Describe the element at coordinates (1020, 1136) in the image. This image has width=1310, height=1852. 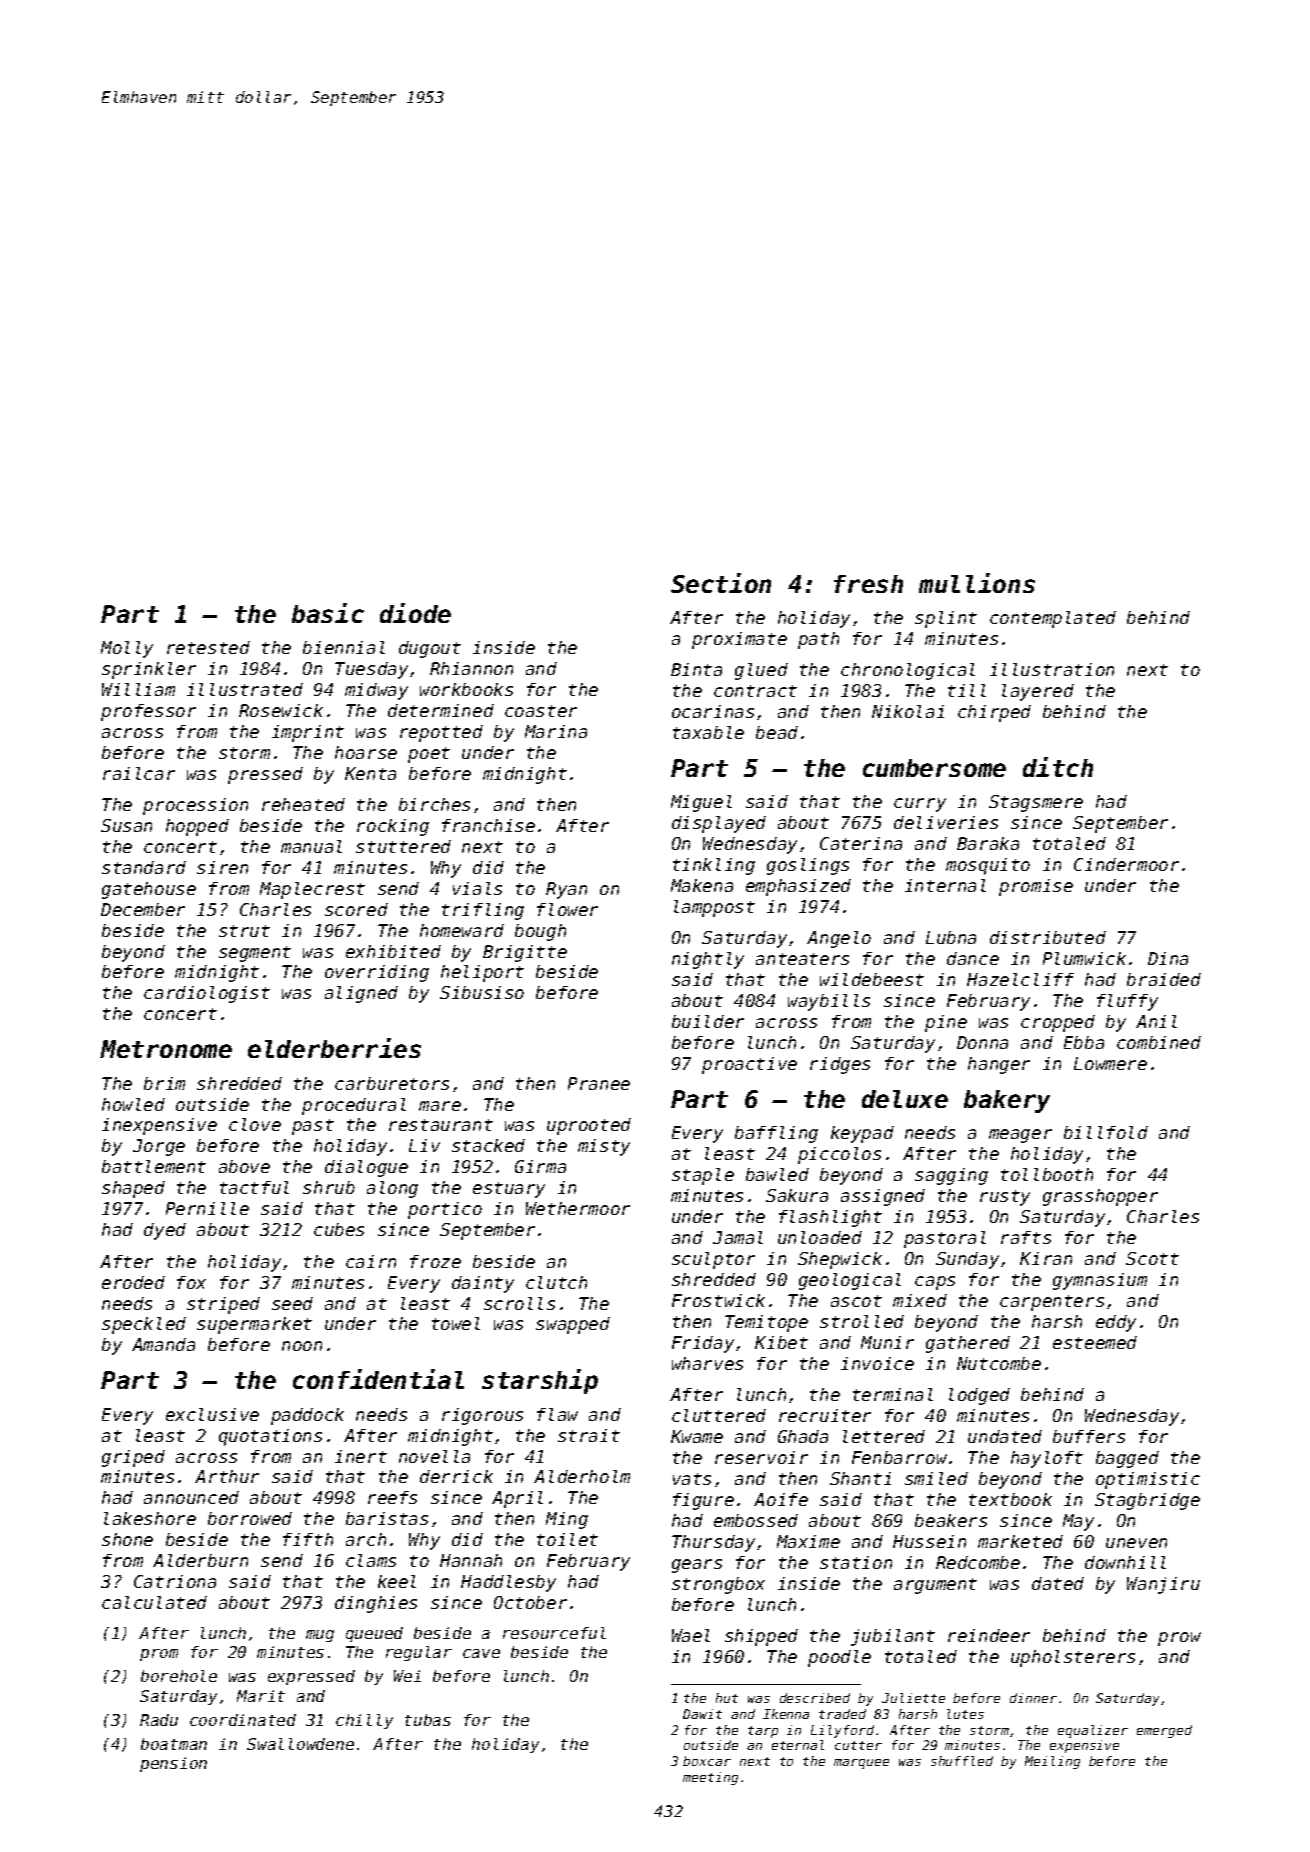
I see `meager` at that location.
